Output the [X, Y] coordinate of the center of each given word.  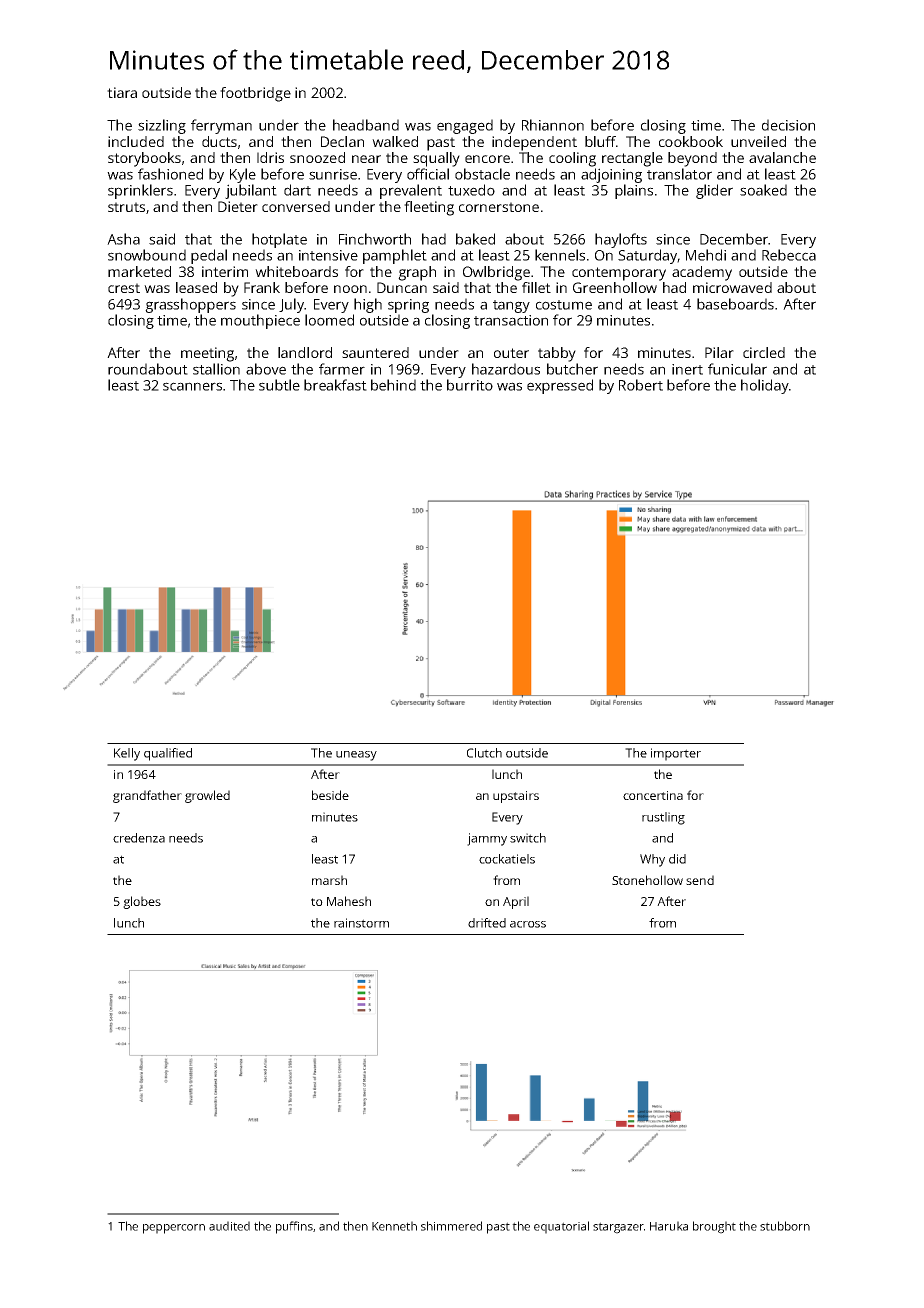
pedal [209, 256]
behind [393, 385]
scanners [192, 386]
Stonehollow [647, 880]
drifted [487, 923]
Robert [641, 385]
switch [528, 838]
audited [229, 1226]
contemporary [619, 274]
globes [142, 902]
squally [436, 159]
